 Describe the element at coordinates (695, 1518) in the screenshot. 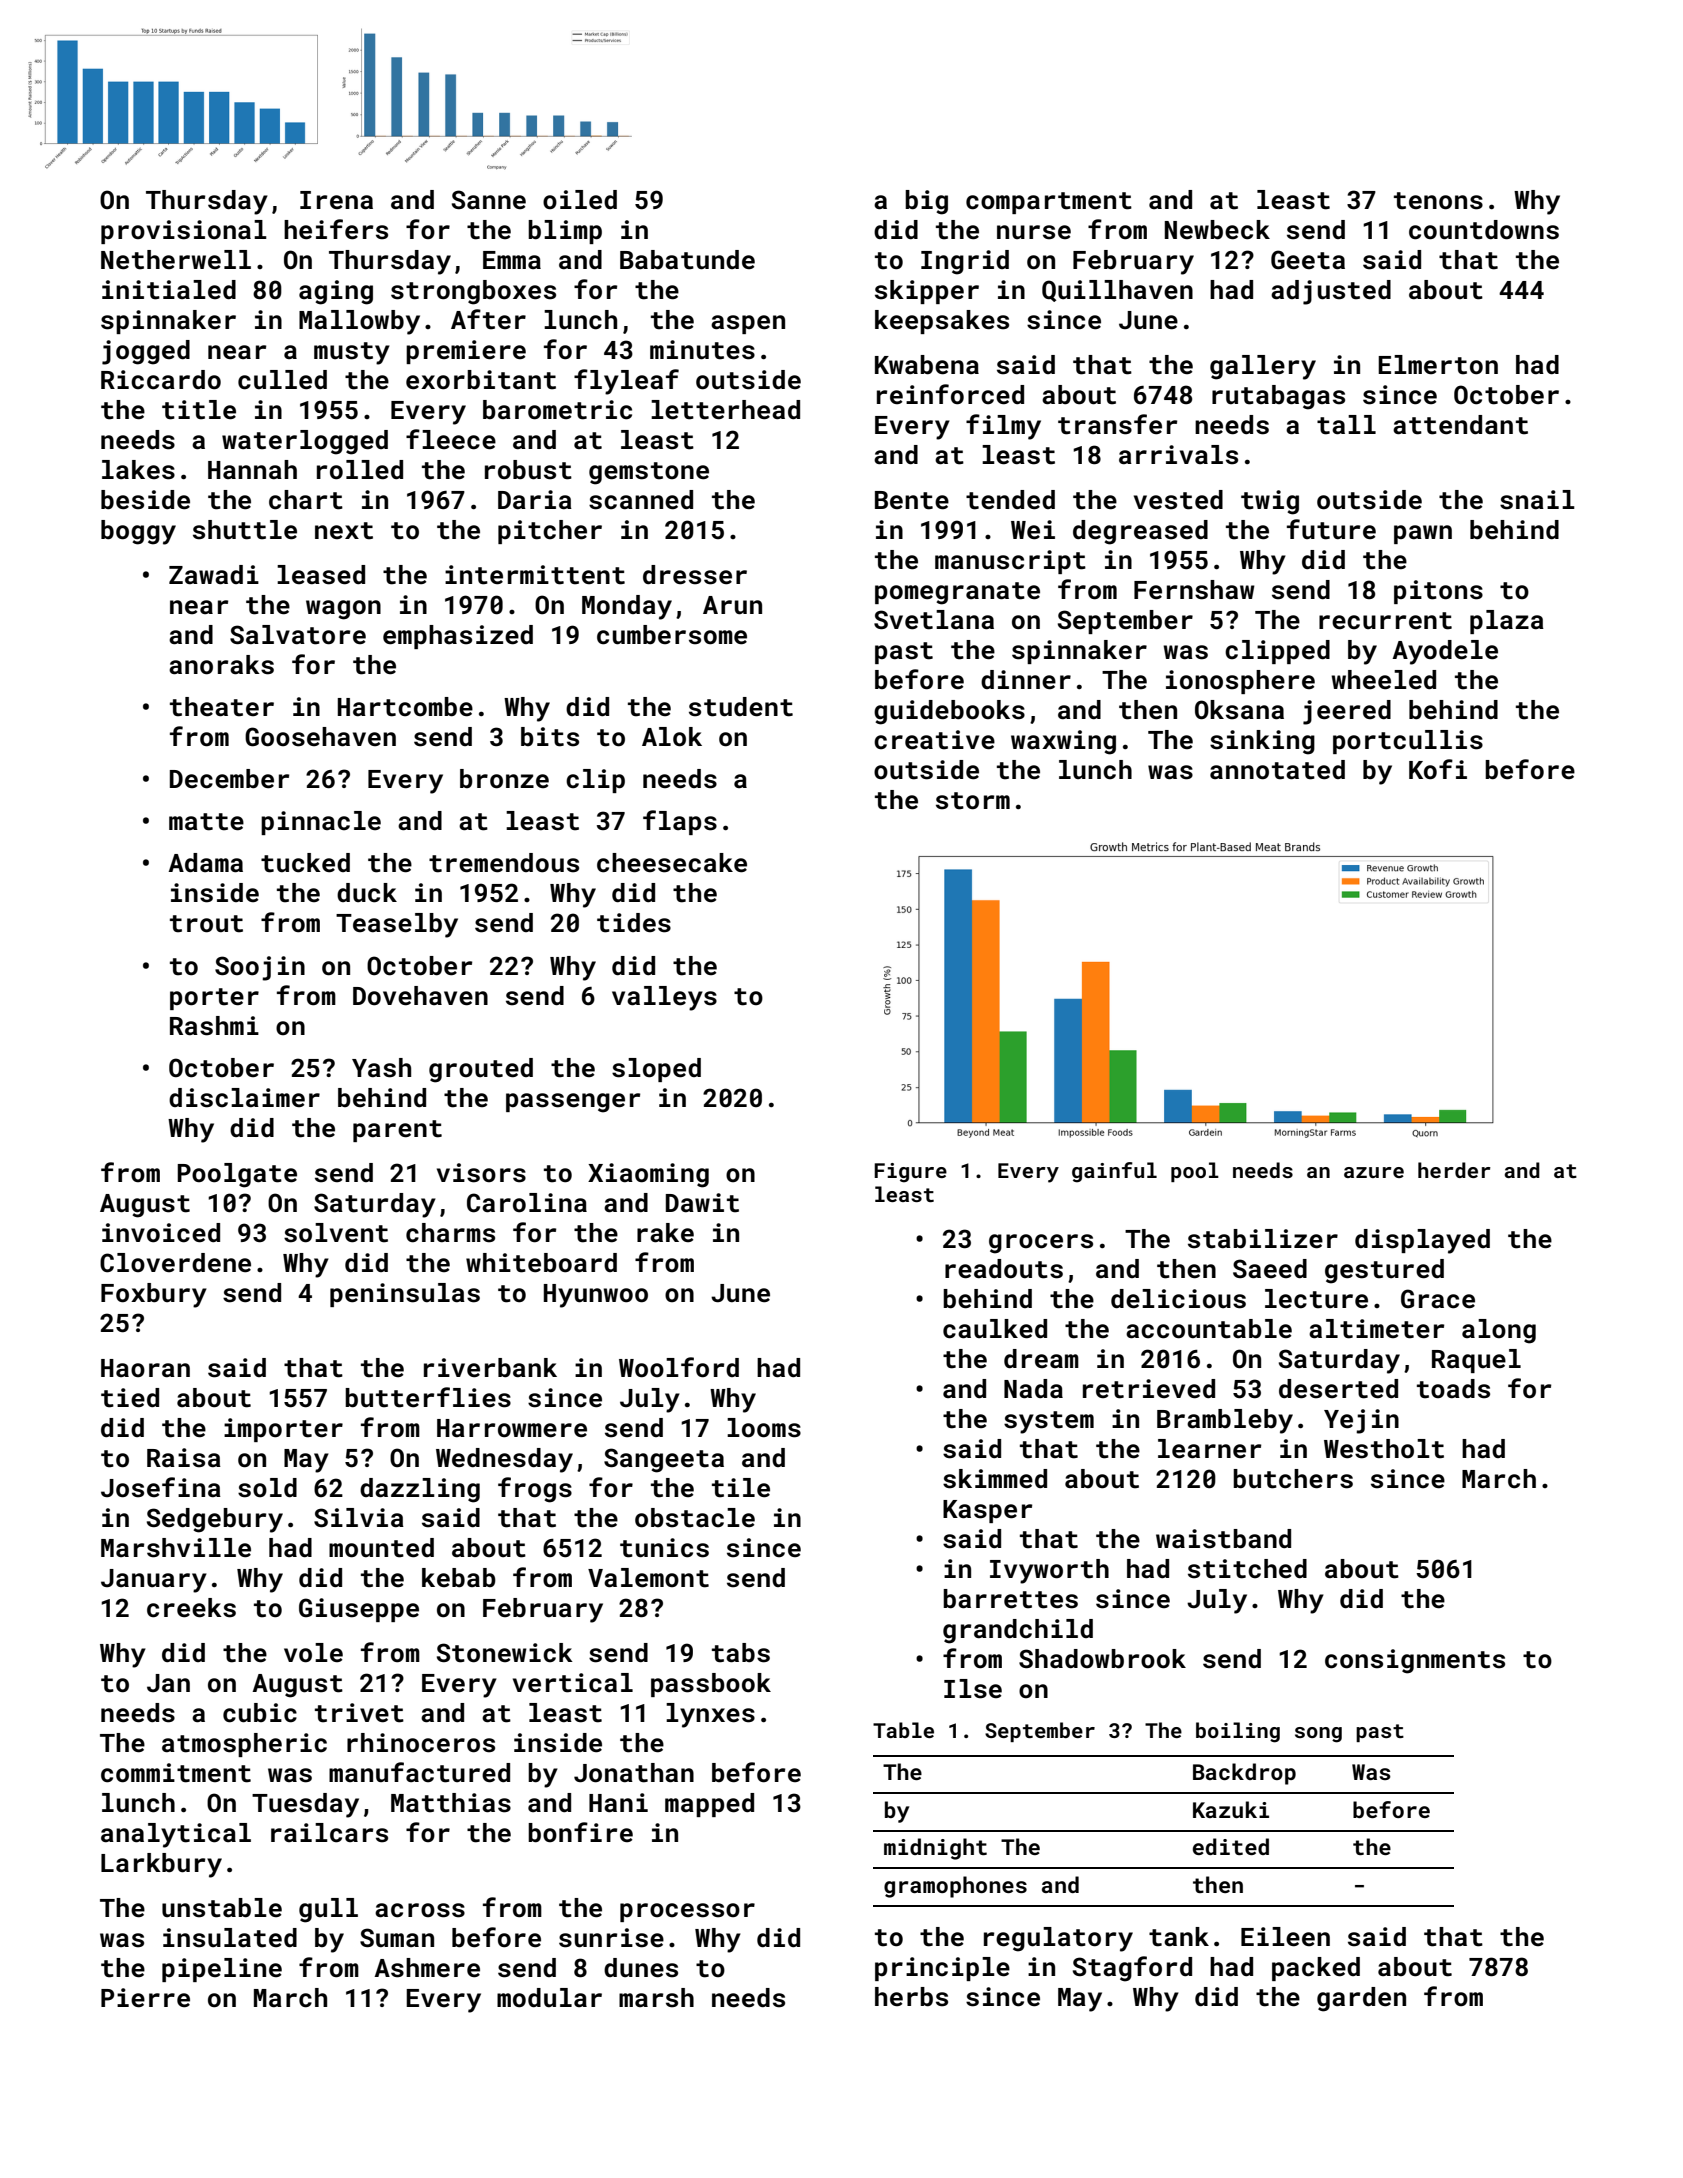

I see `obstacle` at that location.
